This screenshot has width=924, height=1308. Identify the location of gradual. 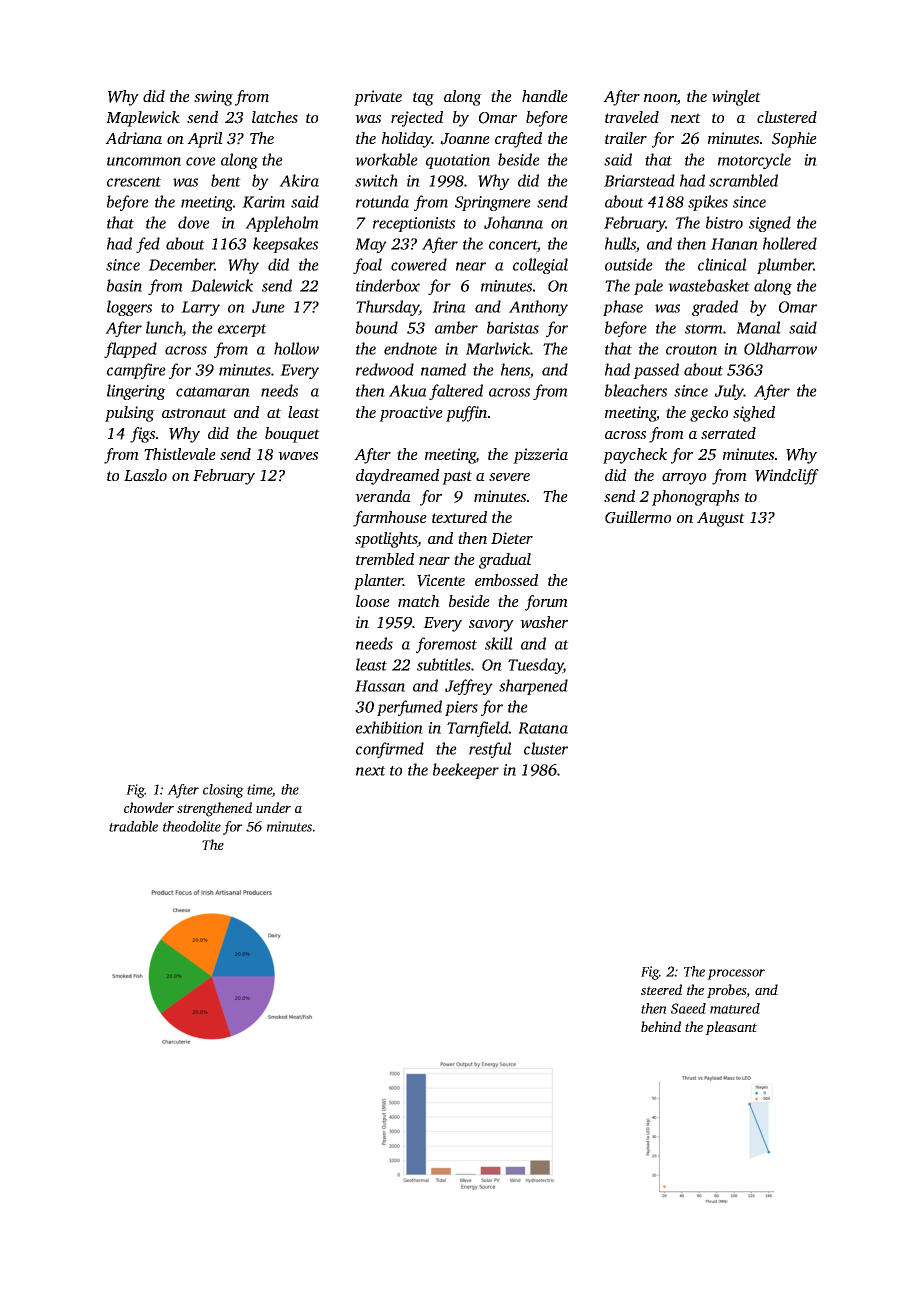
(505, 561).
